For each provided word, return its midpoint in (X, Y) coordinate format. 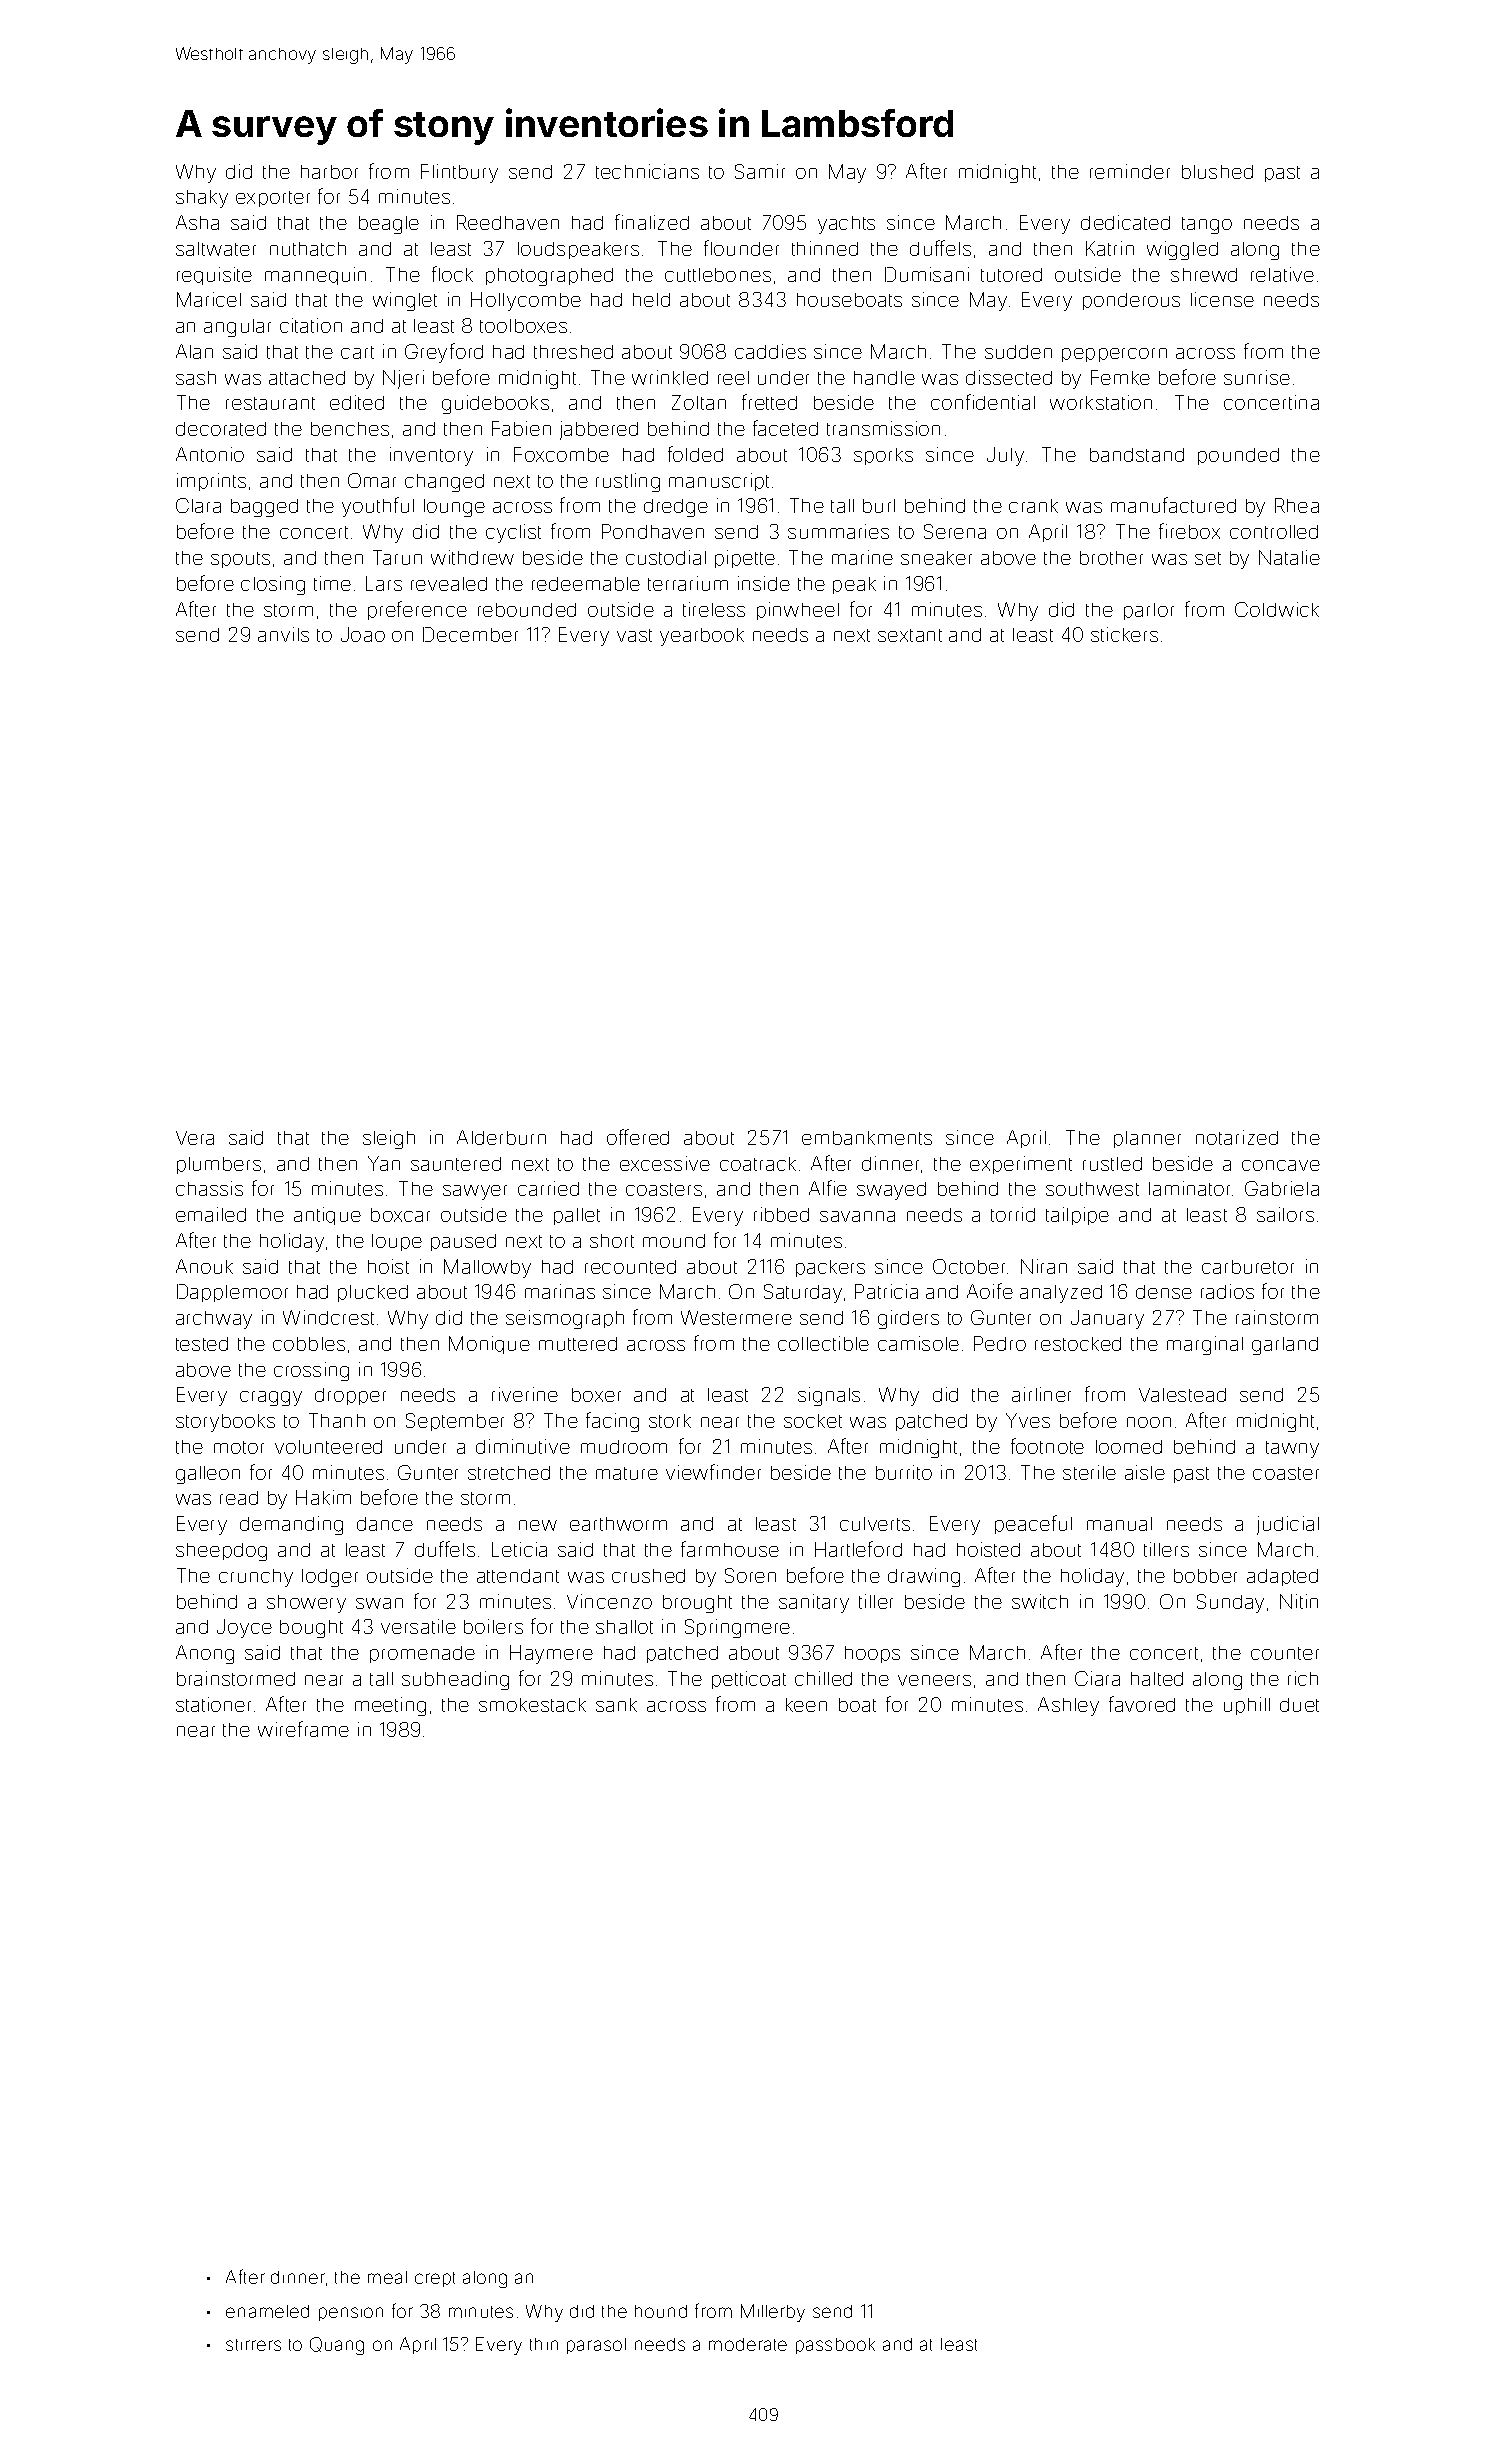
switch (1040, 1601)
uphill (1247, 1706)
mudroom (624, 1447)
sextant (910, 635)
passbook (835, 2346)
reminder (1130, 171)
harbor (329, 172)
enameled (267, 2311)
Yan (384, 1163)
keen (806, 1705)
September (455, 1422)
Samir (760, 171)
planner (1147, 1139)
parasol (596, 2346)
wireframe (303, 1729)
